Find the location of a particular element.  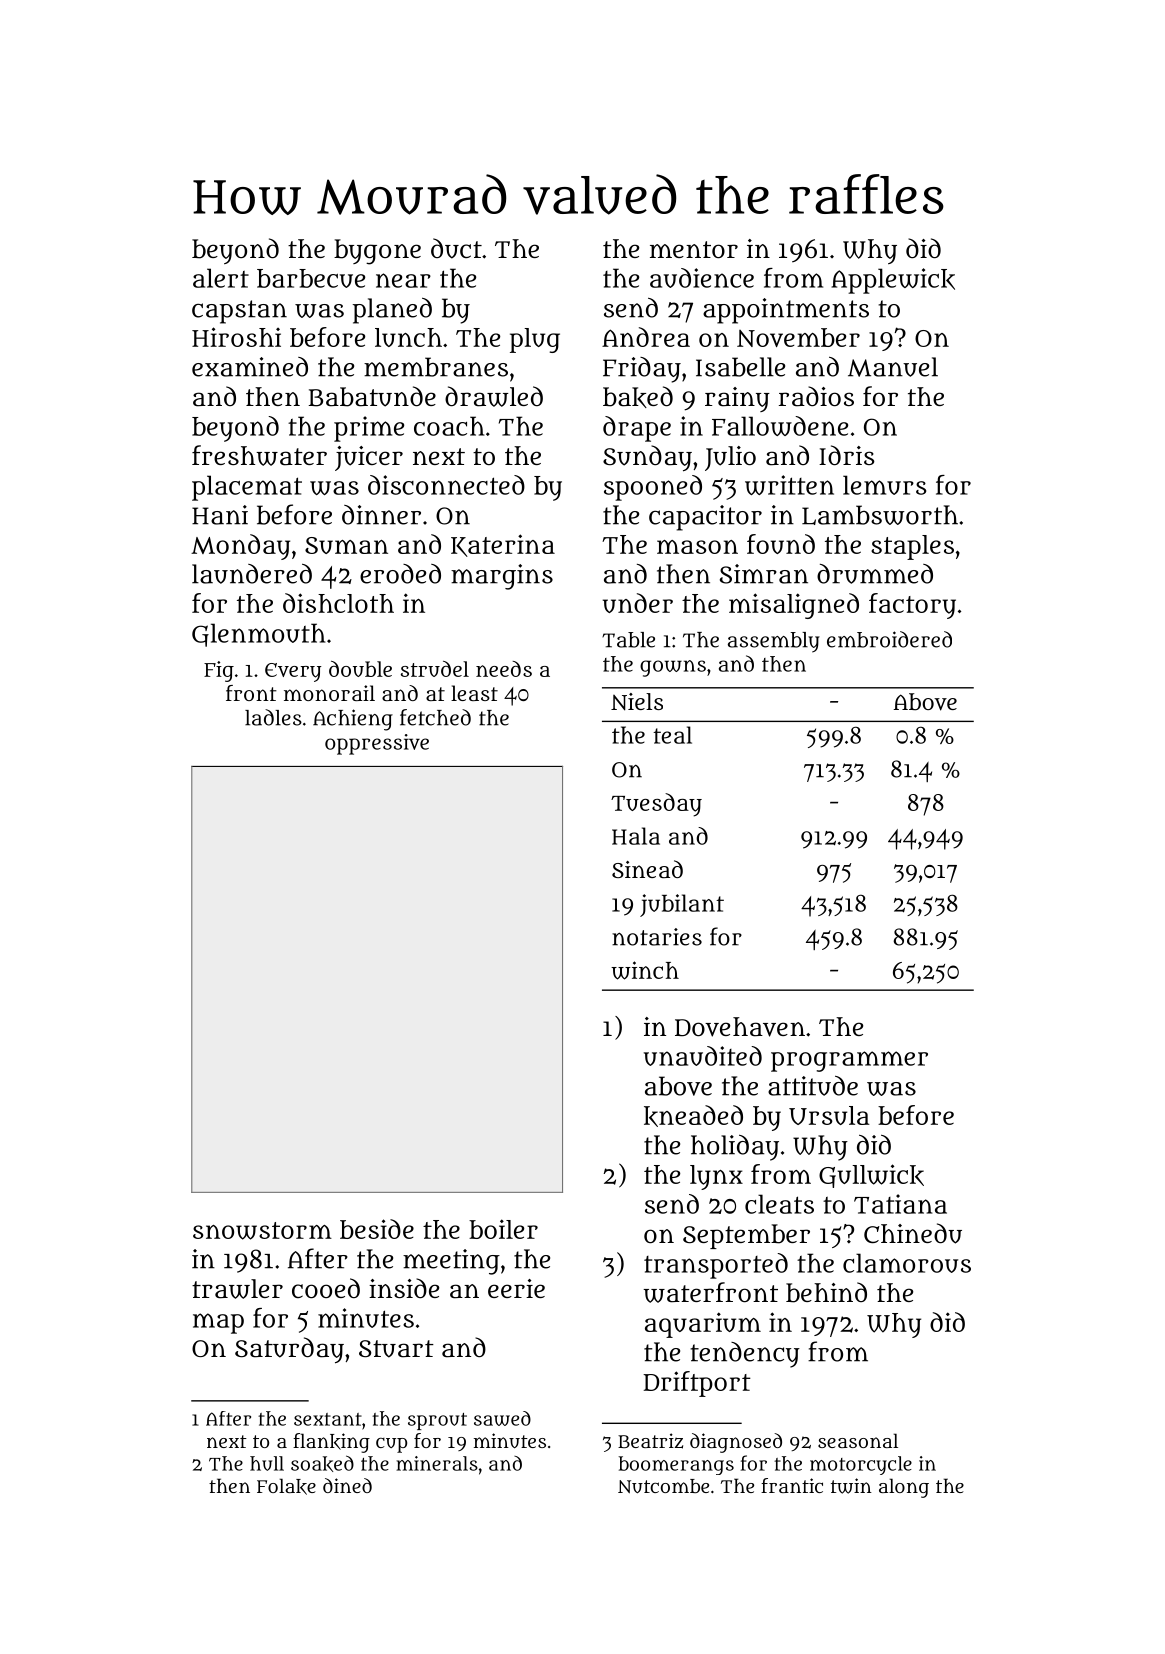

programmer is located at coordinates (849, 1061).
